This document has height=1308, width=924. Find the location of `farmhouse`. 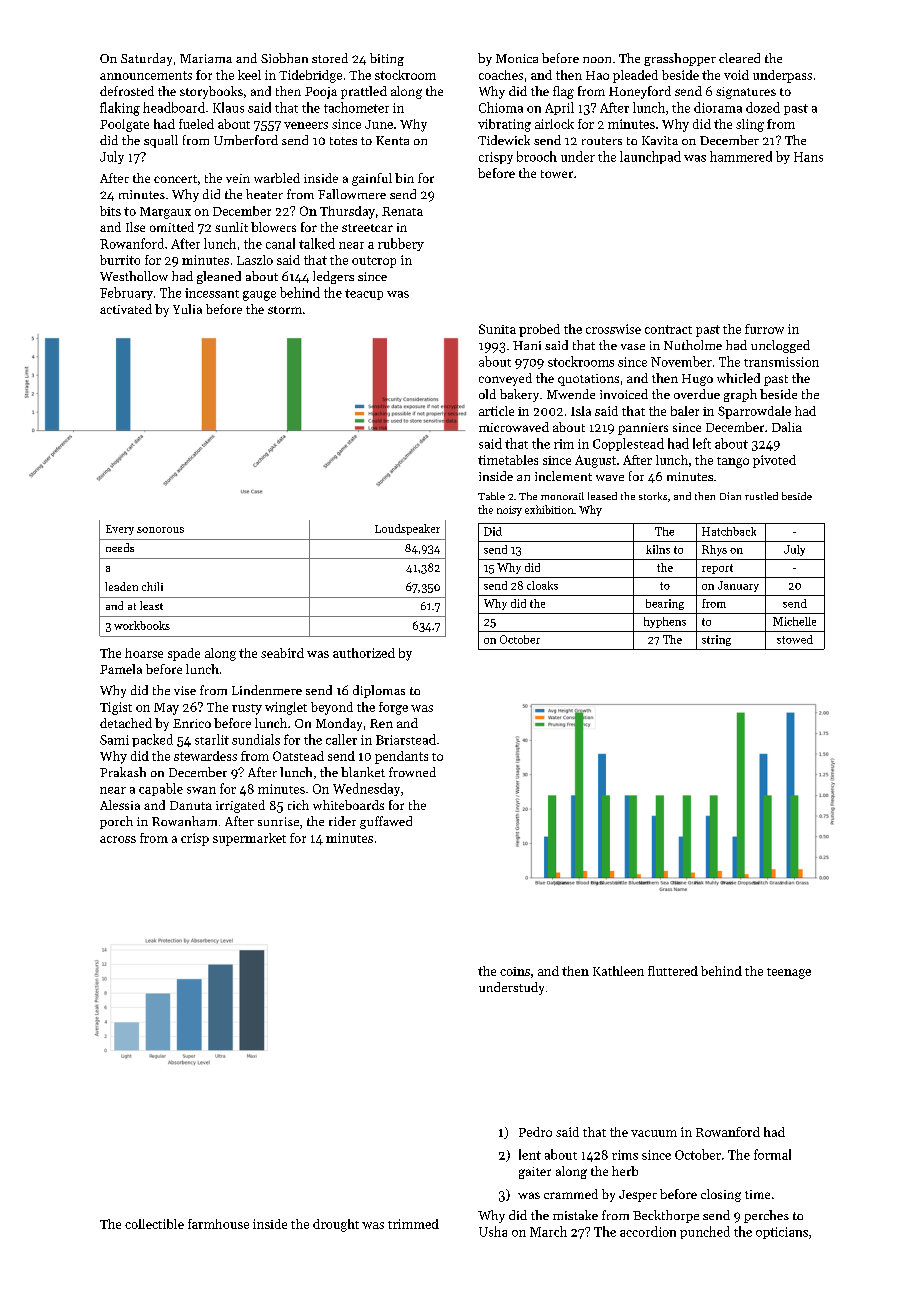

farmhouse is located at coordinates (218, 1224).
